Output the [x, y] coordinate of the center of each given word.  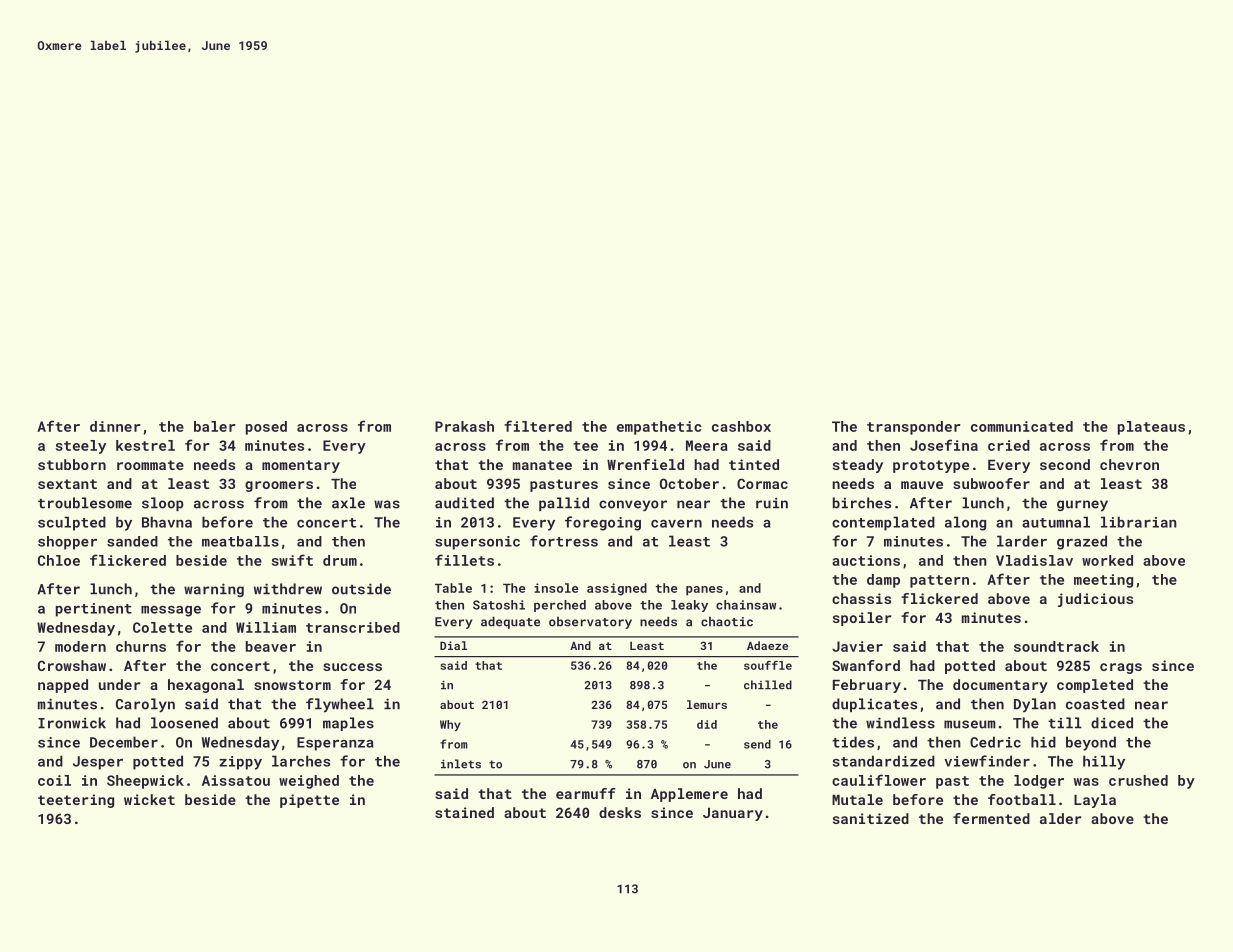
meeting [1103, 581]
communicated [1022, 426]
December [124, 742]
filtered [538, 426]
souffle [768, 665]
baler [215, 426]
